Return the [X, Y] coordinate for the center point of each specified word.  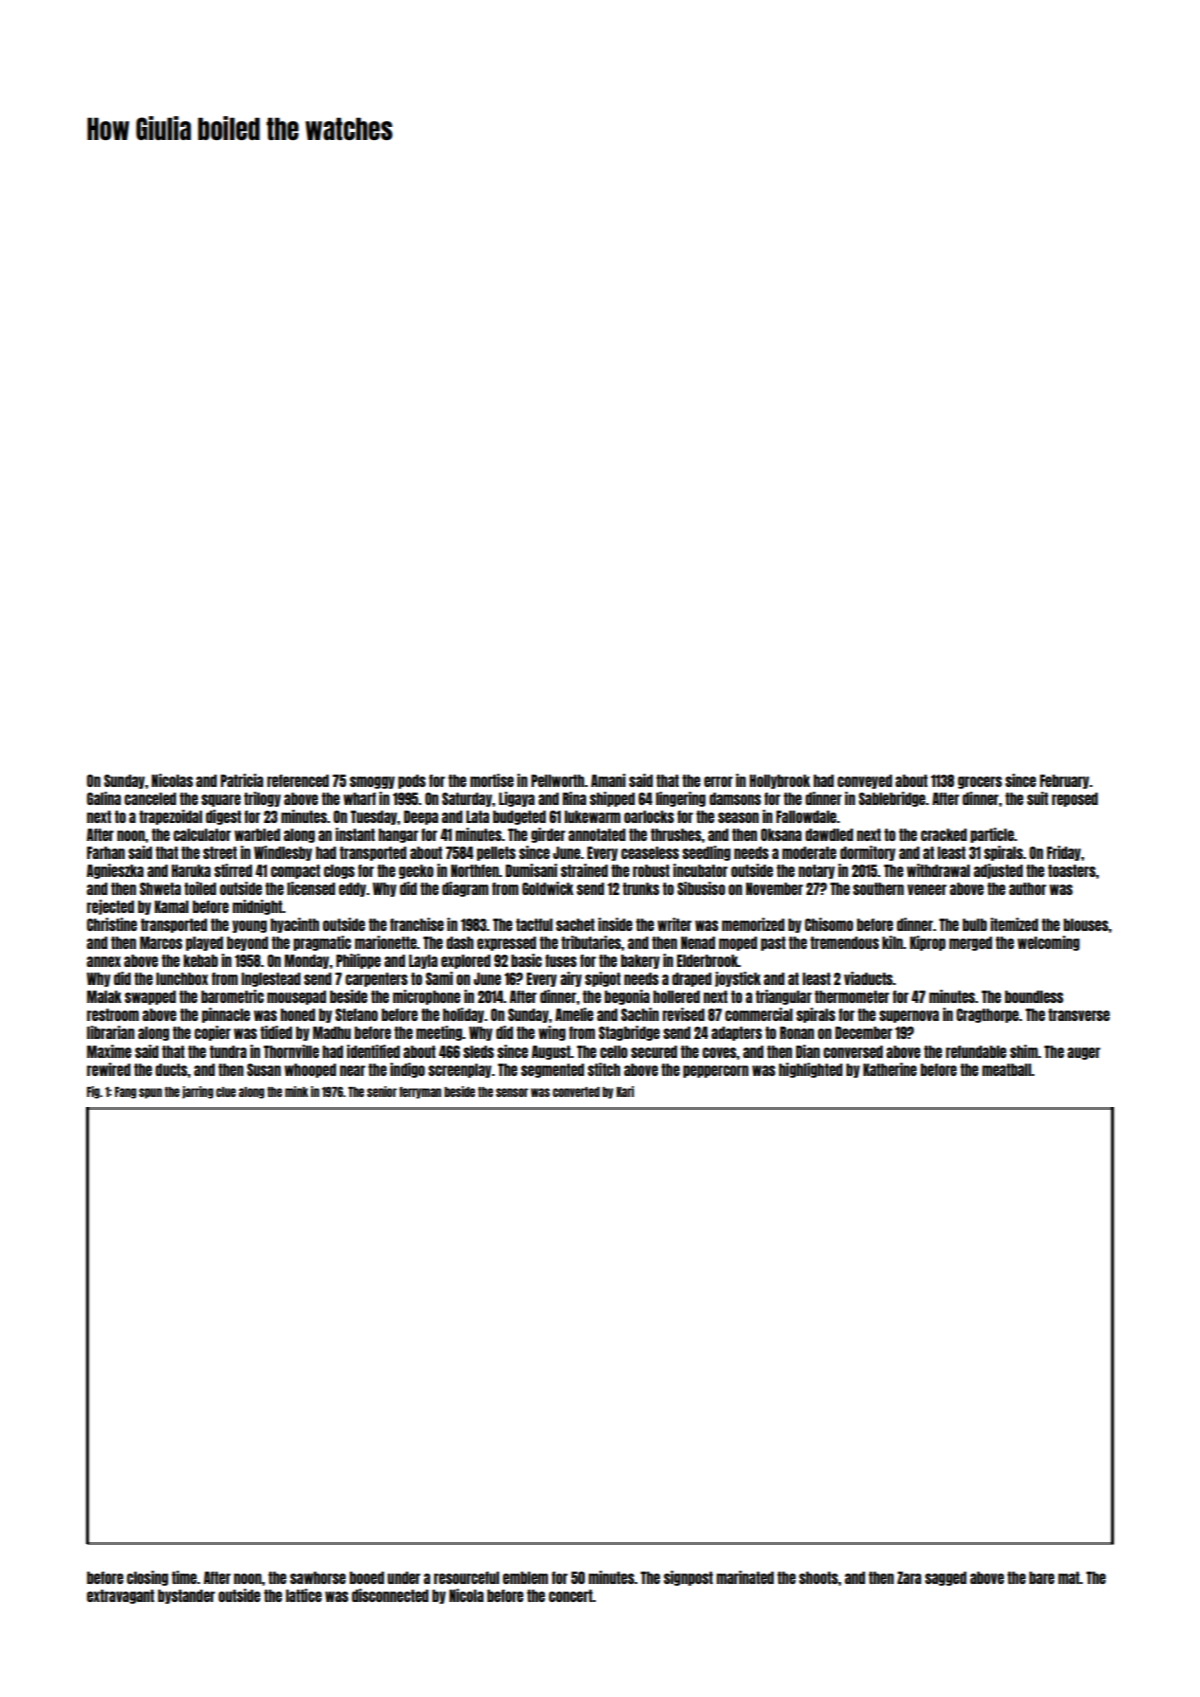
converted [576, 1092]
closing [147, 1578]
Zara [909, 1577]
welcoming [1048, 943]
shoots [818, 1577]
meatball [1007, 1069]
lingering [681, 799]
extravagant [120, 1596]
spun [150, 1093]
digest [223, 817]
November [774, 888]
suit [1037, 798]
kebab [200, 960]
